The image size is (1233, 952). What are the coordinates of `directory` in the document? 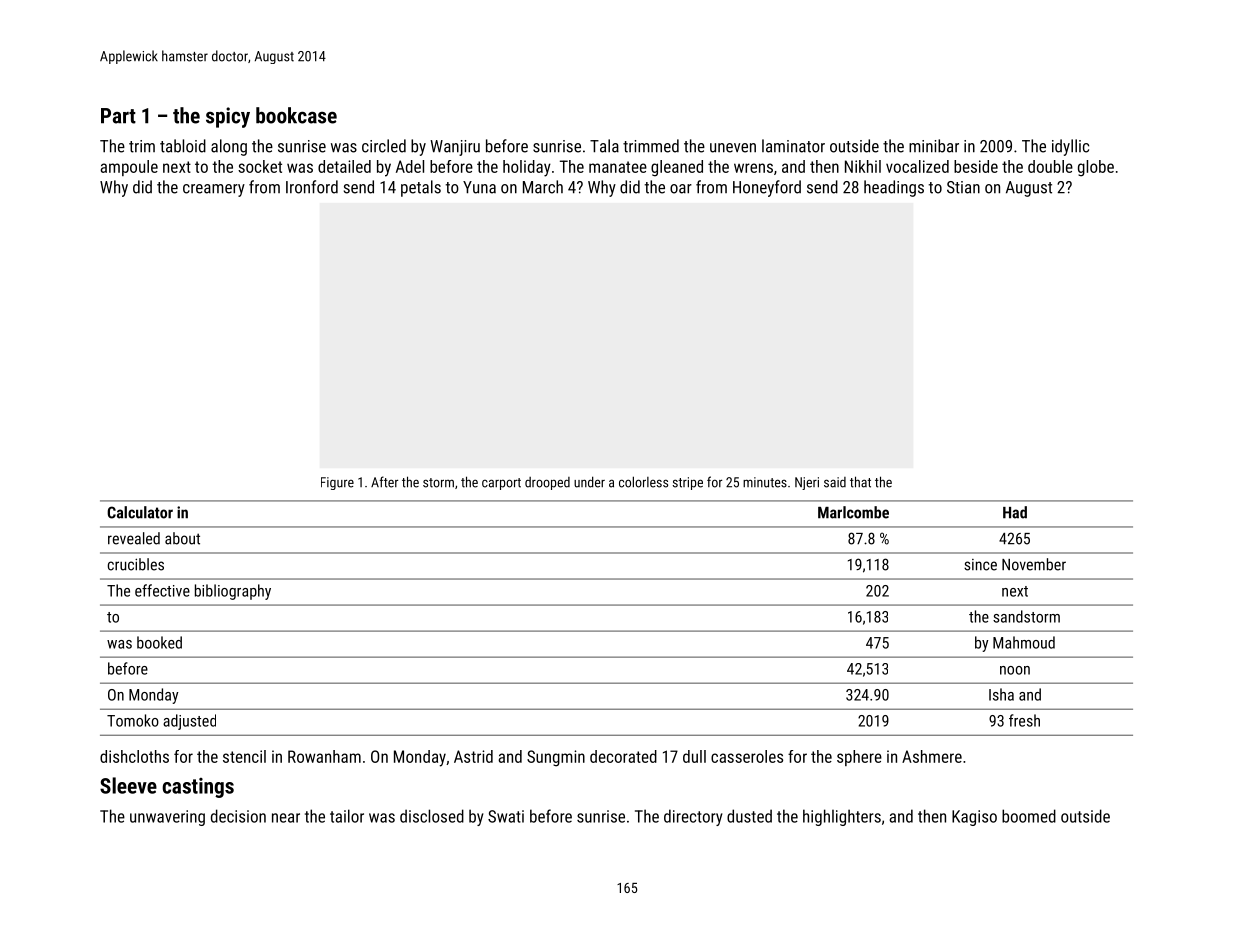 It's located at (693, 817).
